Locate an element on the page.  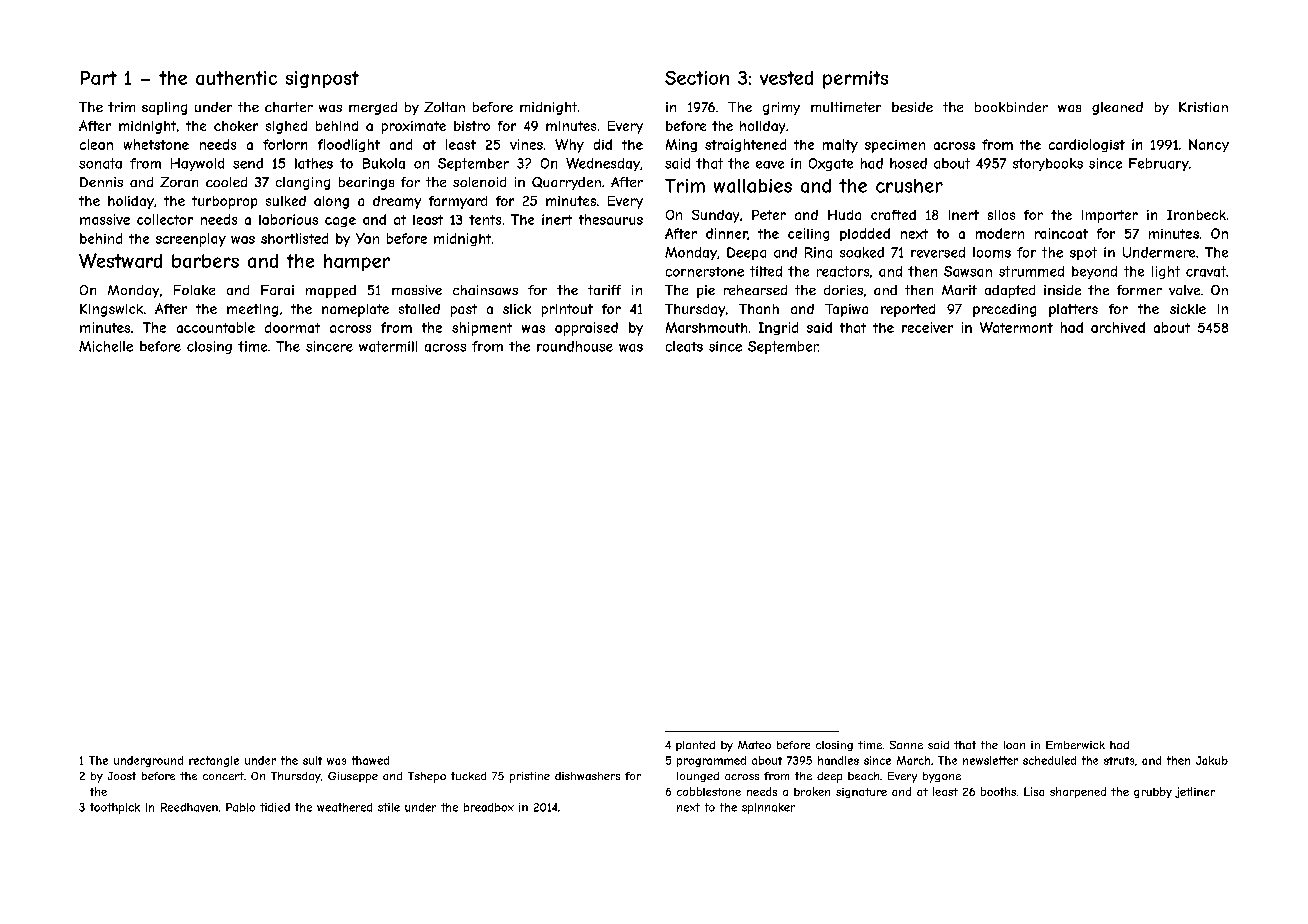
pie is located at coordinates (706, 291).
